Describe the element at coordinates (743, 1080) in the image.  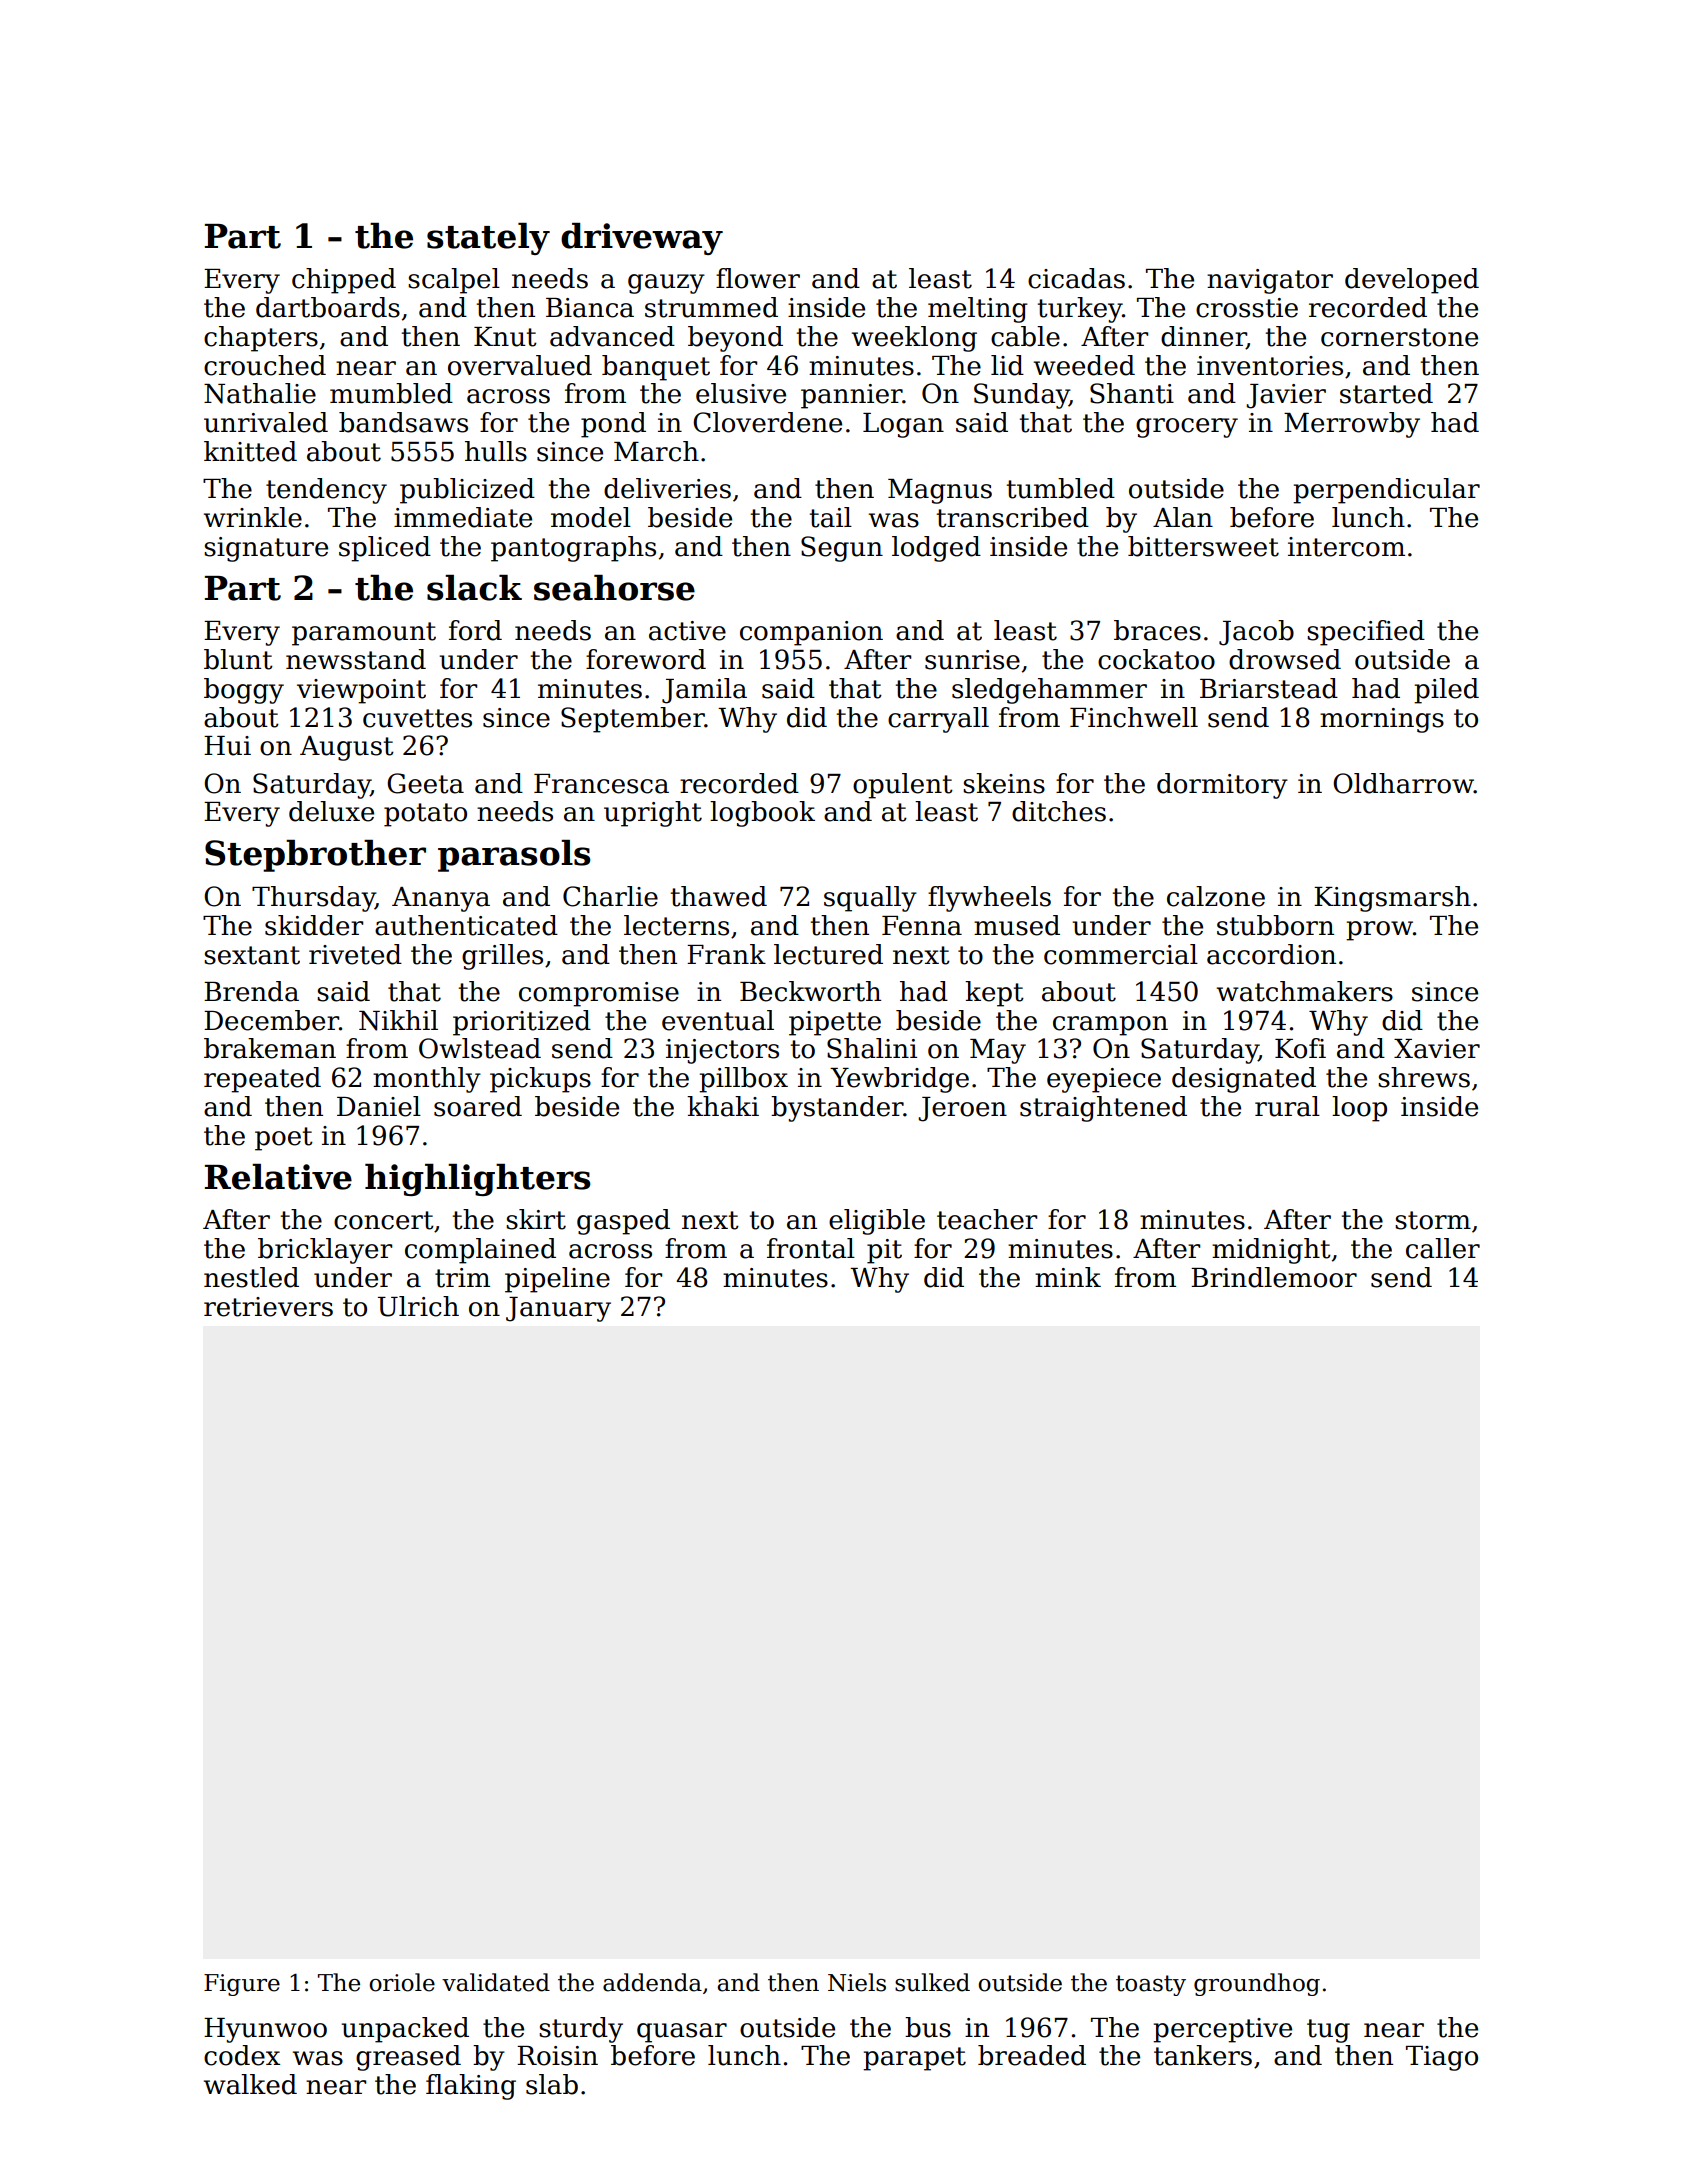
I see `pillbox` at that location.
